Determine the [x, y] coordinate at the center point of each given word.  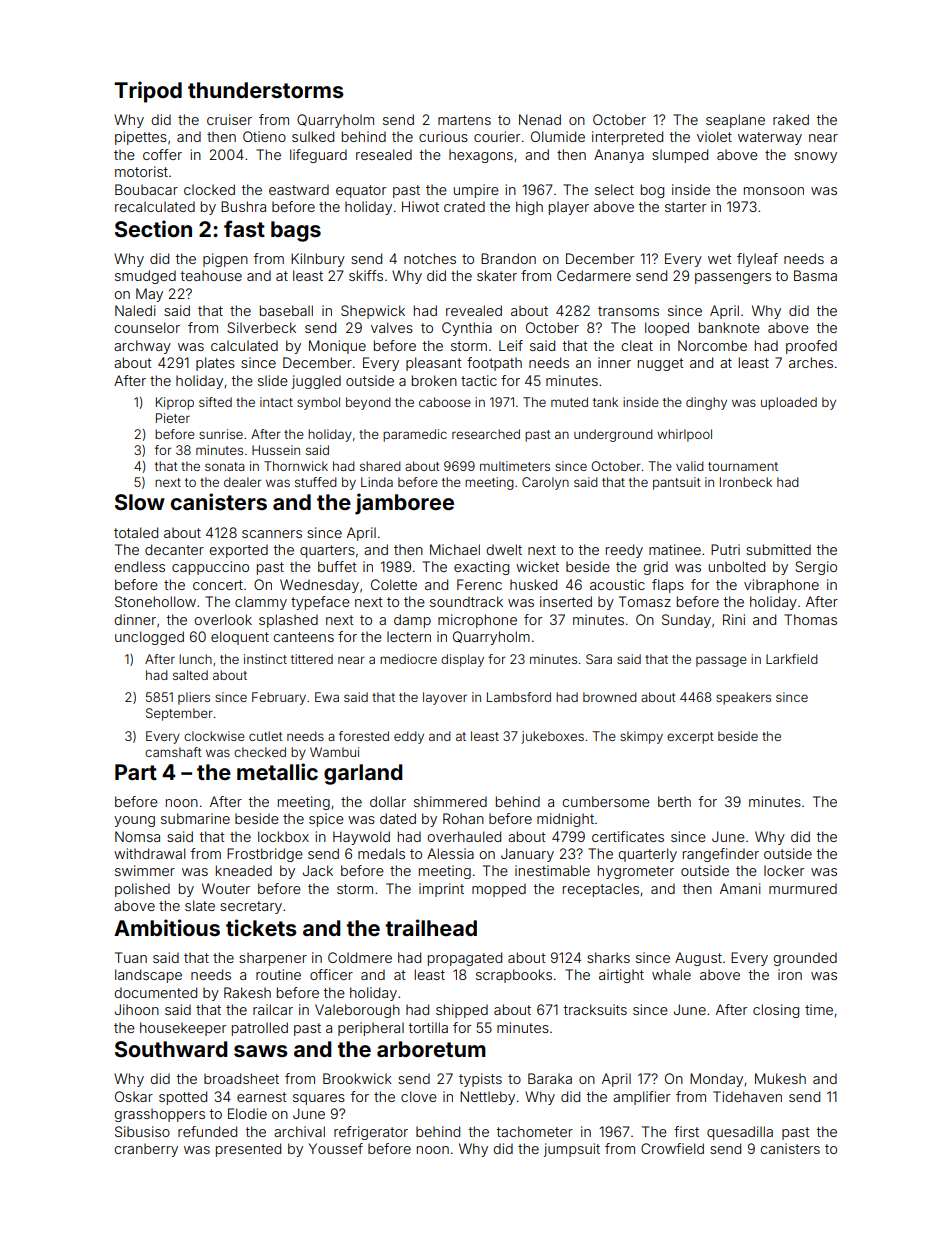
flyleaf [757, 260]
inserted [566, 601]
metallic [277, 771]
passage [721, 661]
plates [215, 364]
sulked [313, 136]
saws [261, 1051]
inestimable [552, 870]
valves [392, 327]
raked [791, 119]
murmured [803, 888]
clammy [261, 603]
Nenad [540, 119]
